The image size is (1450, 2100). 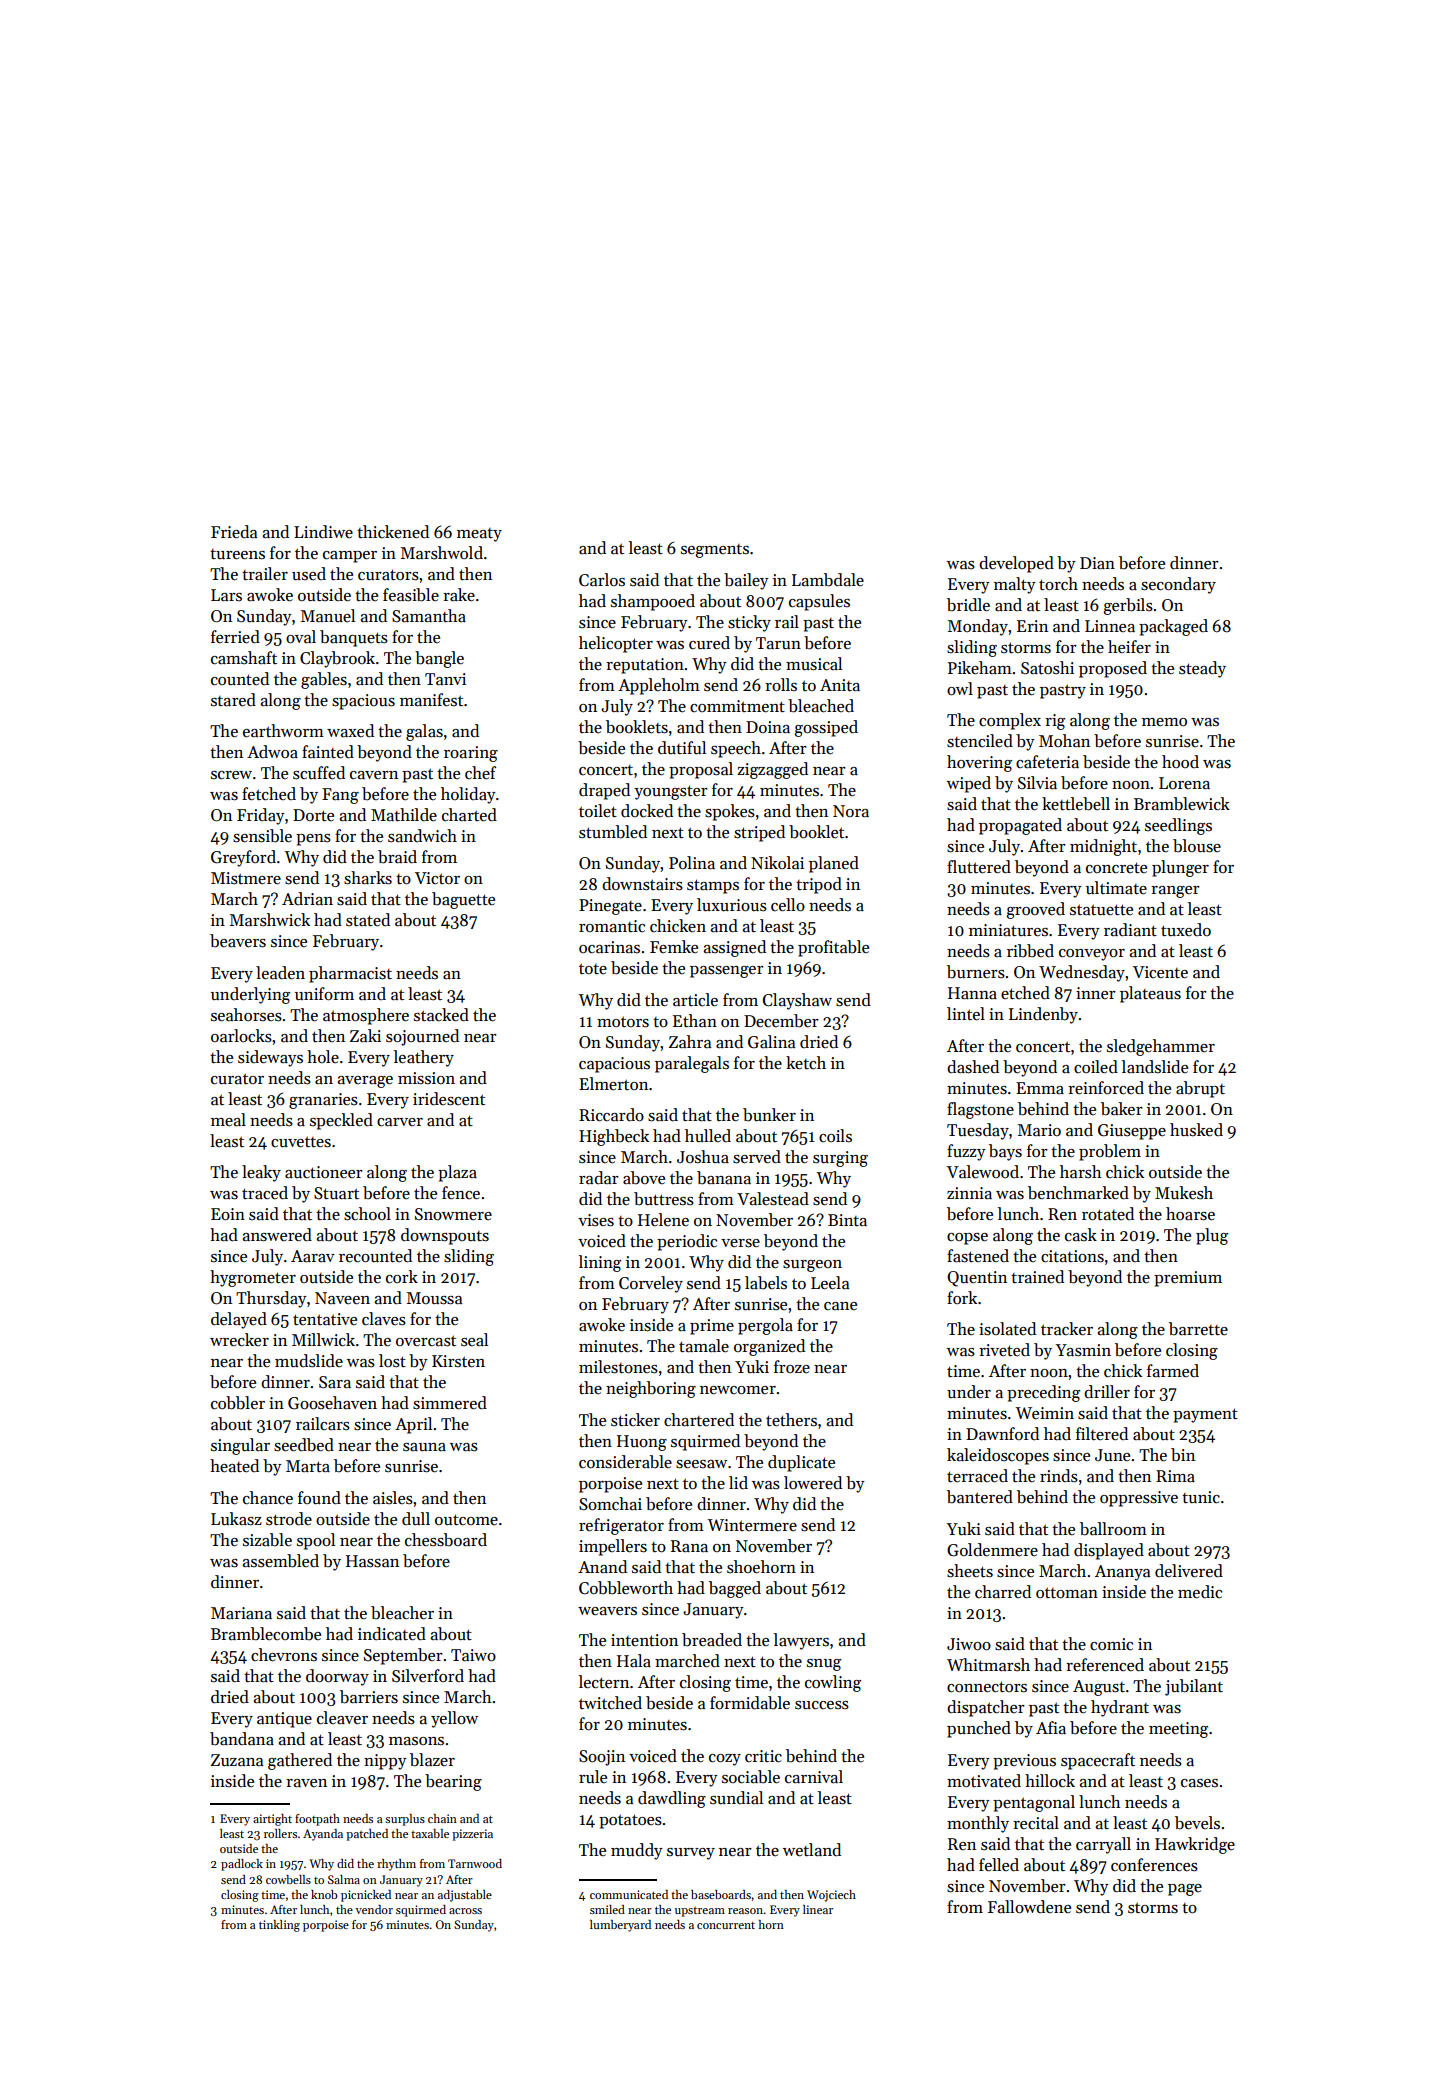 I want to click on Frieda, so click(x=234, y=532).
